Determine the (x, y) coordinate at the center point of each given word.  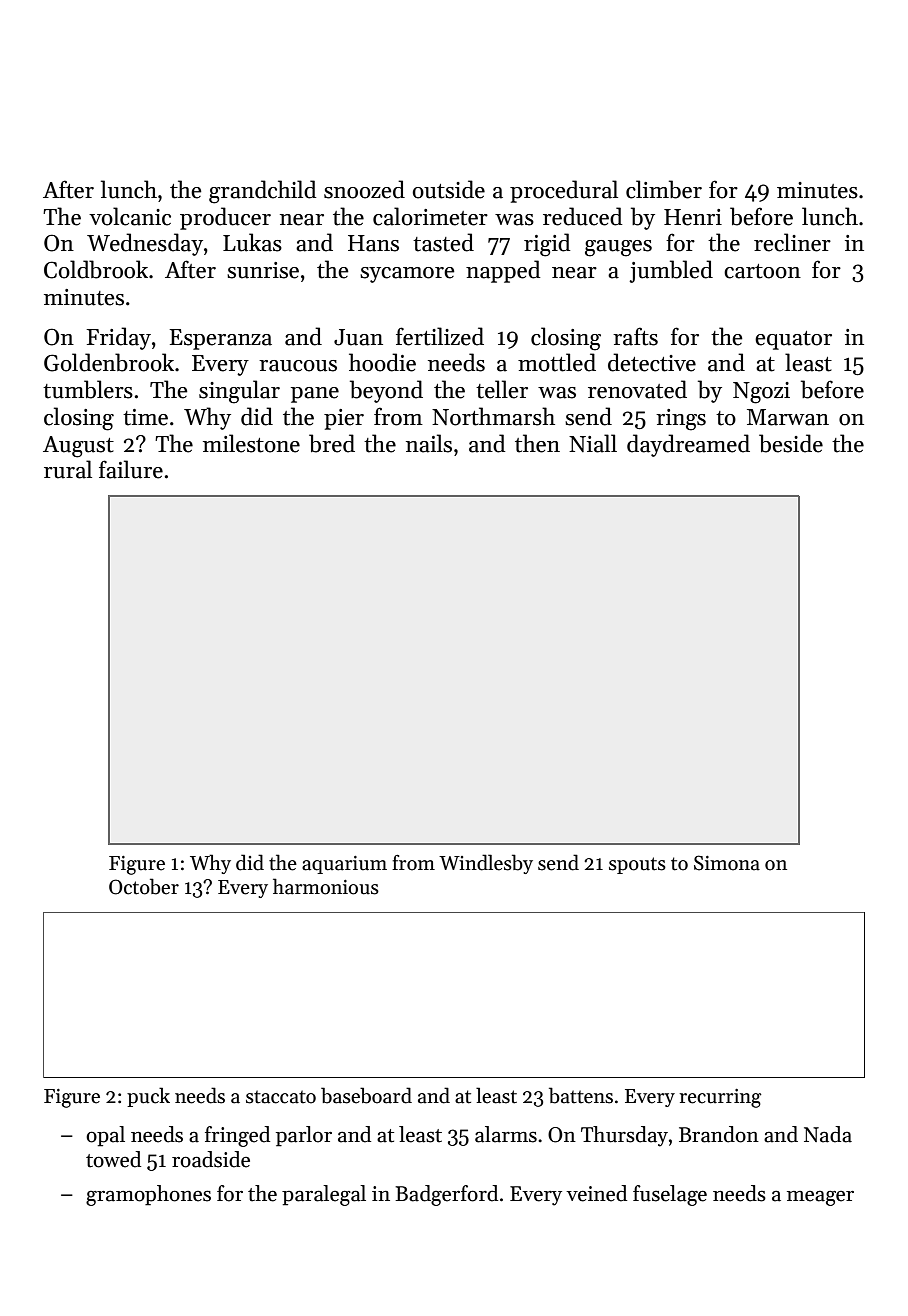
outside (449, 189)
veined (596, 1193)
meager (820, 1198)
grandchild (262, 192)
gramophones (148, 1195)
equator (793, 340)
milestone (251, 443)
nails (429, 443)
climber (664, 189)
